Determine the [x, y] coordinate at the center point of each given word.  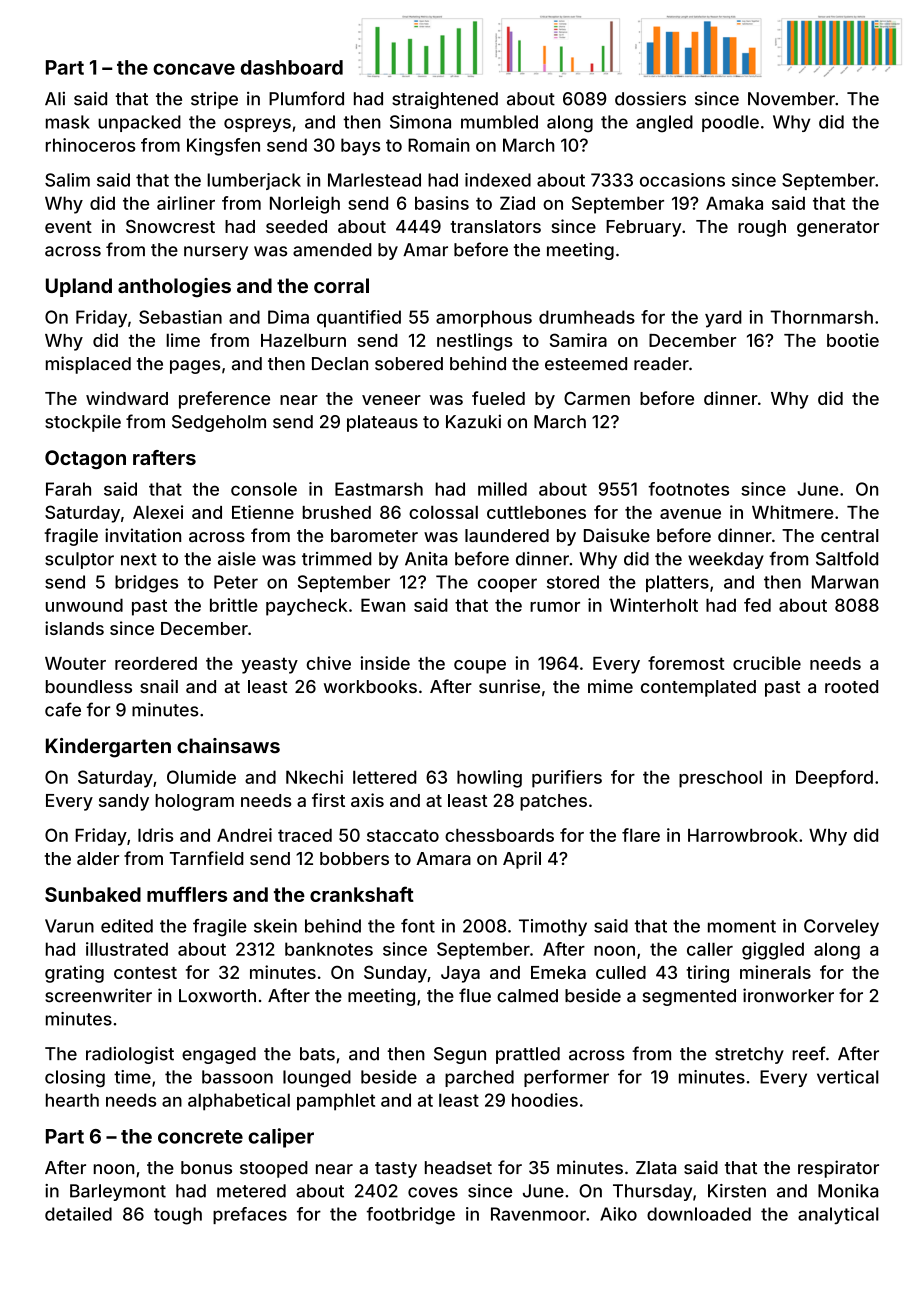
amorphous [484, 319]
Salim [67, 180]
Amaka [734, 203]
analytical [838, 1215]
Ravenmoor [538, 1214]
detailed [78, 1214]
